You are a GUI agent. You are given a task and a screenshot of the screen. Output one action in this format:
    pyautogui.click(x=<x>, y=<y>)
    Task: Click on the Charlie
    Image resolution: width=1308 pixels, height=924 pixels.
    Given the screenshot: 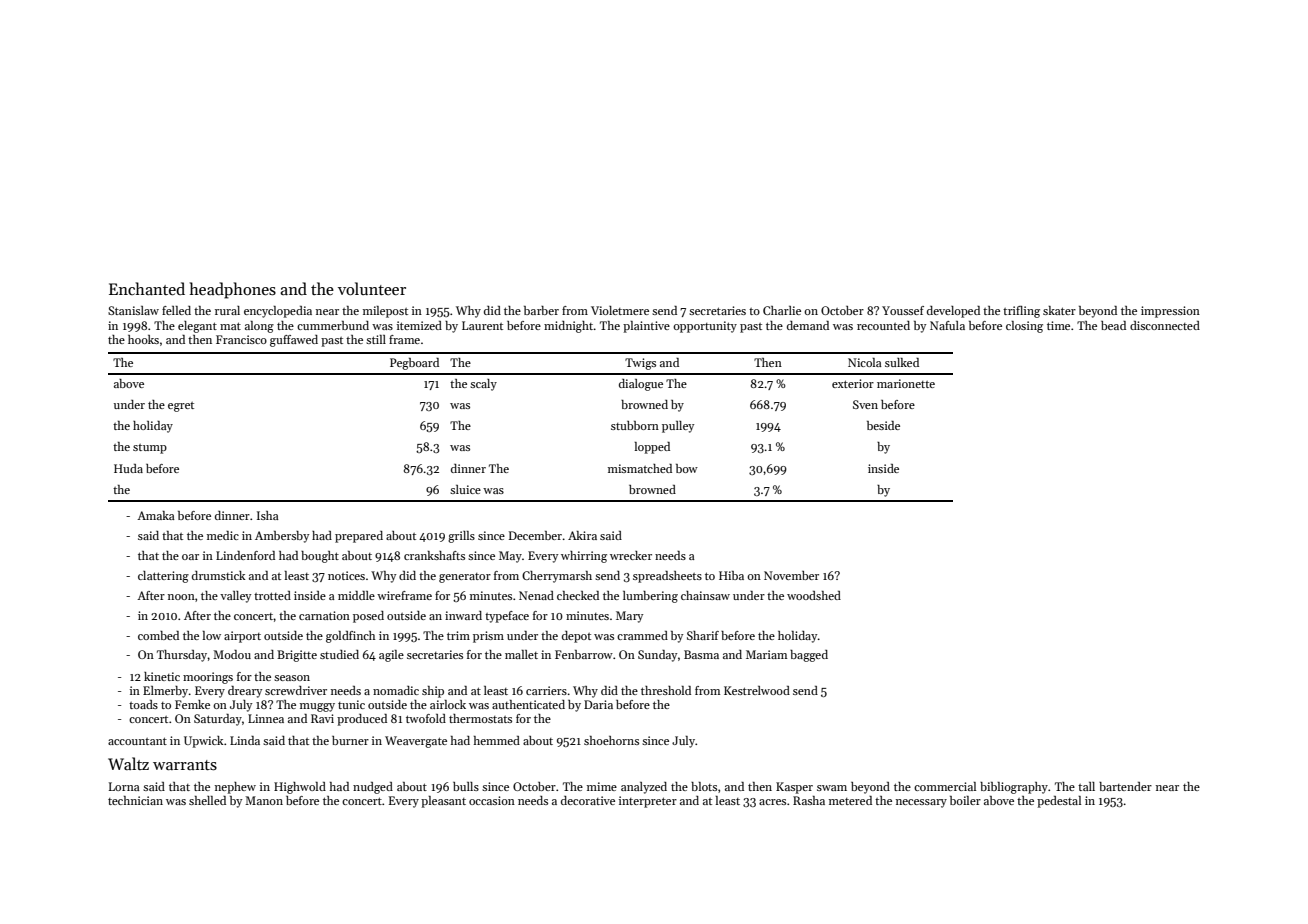 What is the action you would take?
    pyautogui.click(x=782, y=310)
